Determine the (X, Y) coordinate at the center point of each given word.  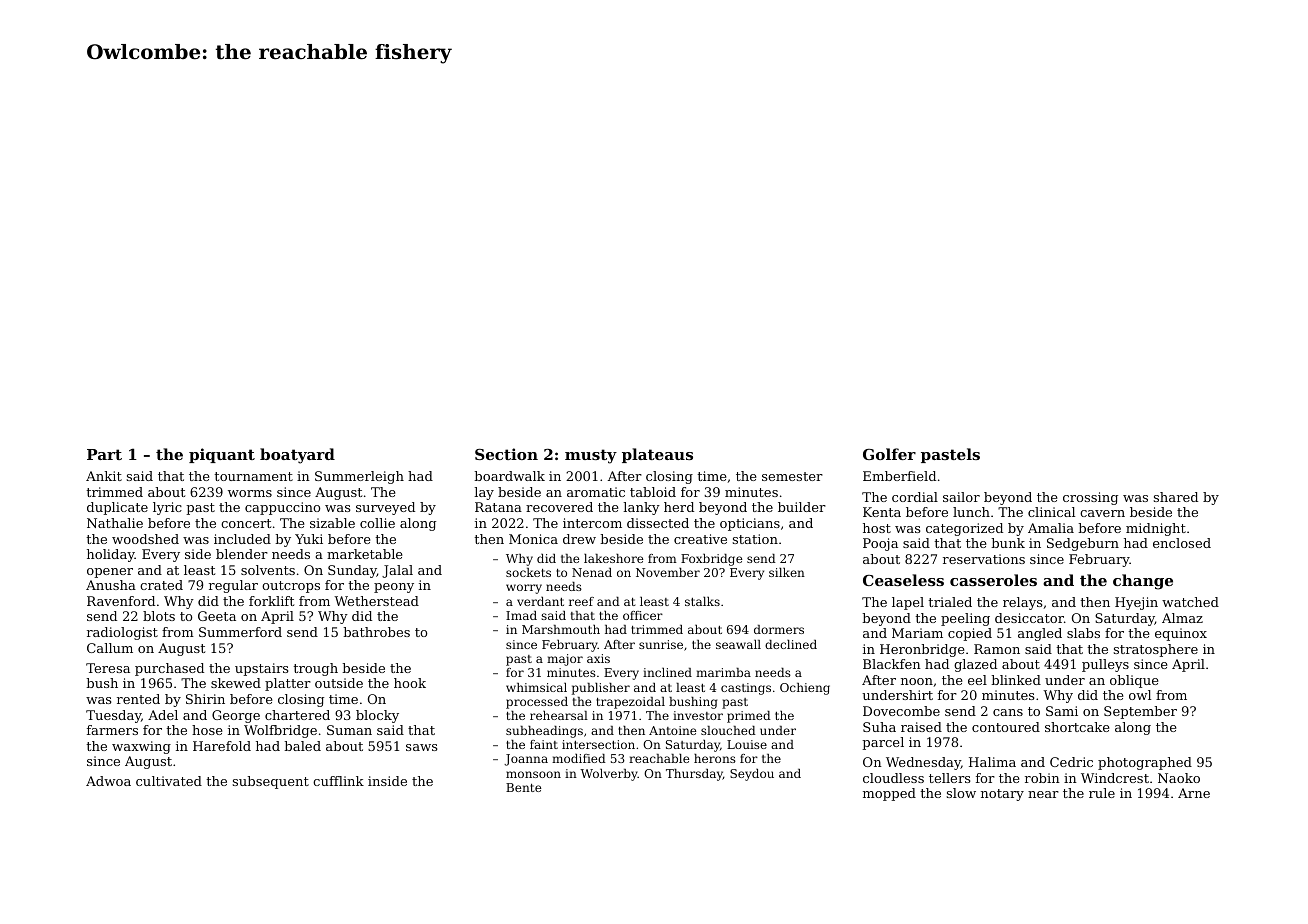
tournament (253, 476)
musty (591, 456)
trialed (950, 602)
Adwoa (108, 781)
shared (1176, 497)
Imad (521, 615)
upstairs (262, 669)
